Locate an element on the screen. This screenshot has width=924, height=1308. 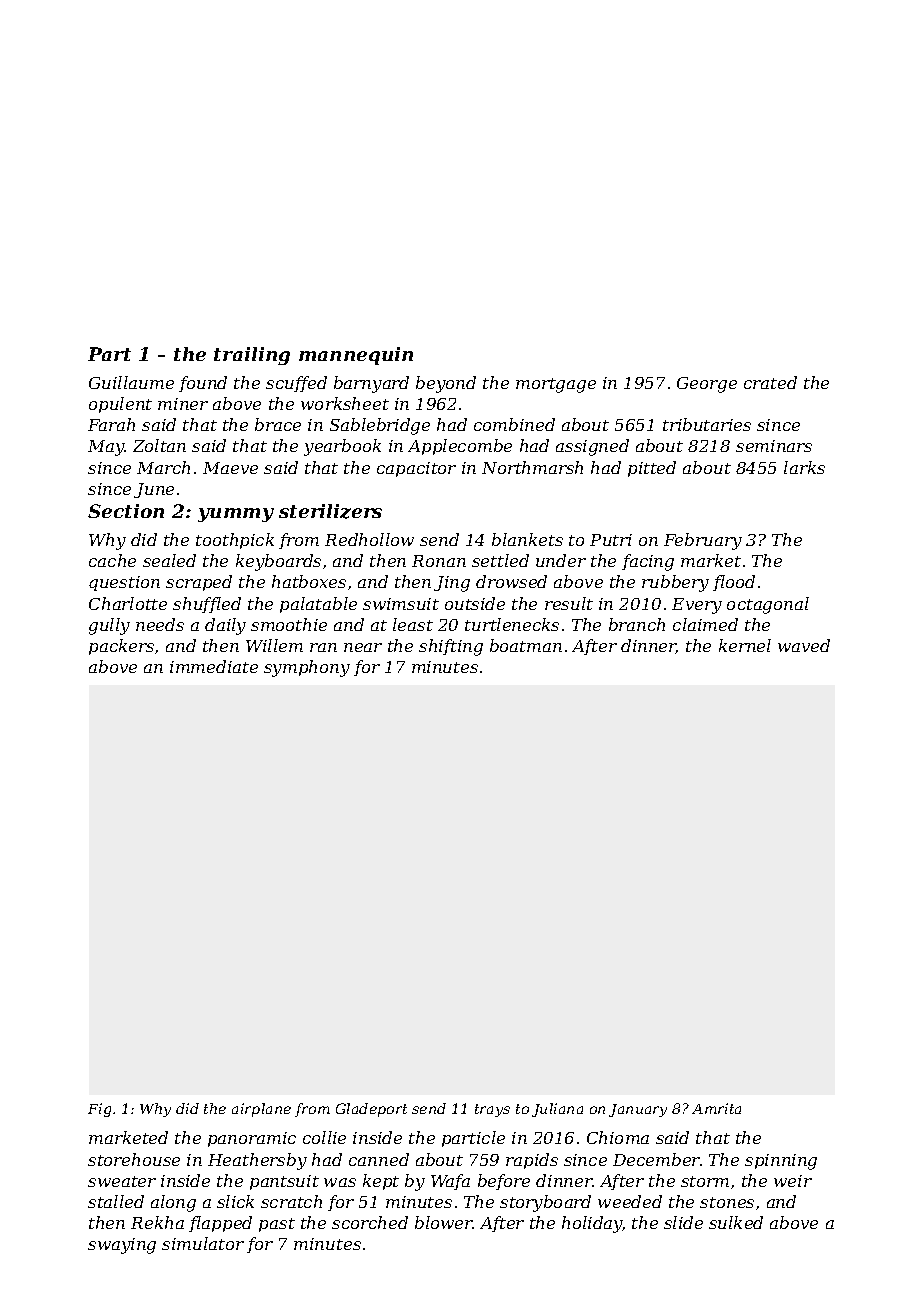
shifting is located at coordinates (451, 647).
